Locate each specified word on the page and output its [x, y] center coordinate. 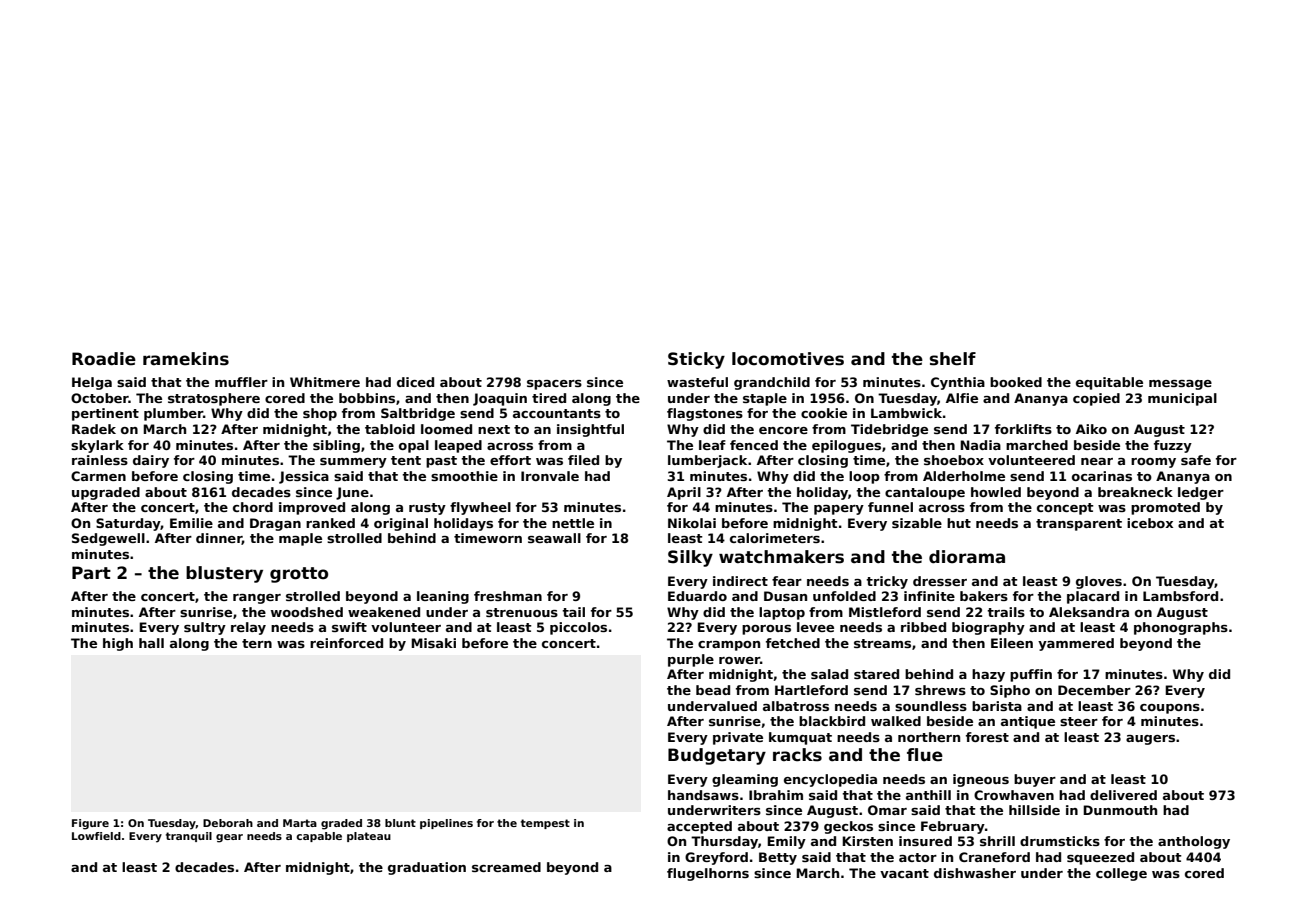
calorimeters [775, 538]
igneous [981, 780]
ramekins [186, 359]
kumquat [800, 738]
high [118, 644]
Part [91, 572]
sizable [917, 523]
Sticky [696, 360]
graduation [427, 868]
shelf [953, 359]
